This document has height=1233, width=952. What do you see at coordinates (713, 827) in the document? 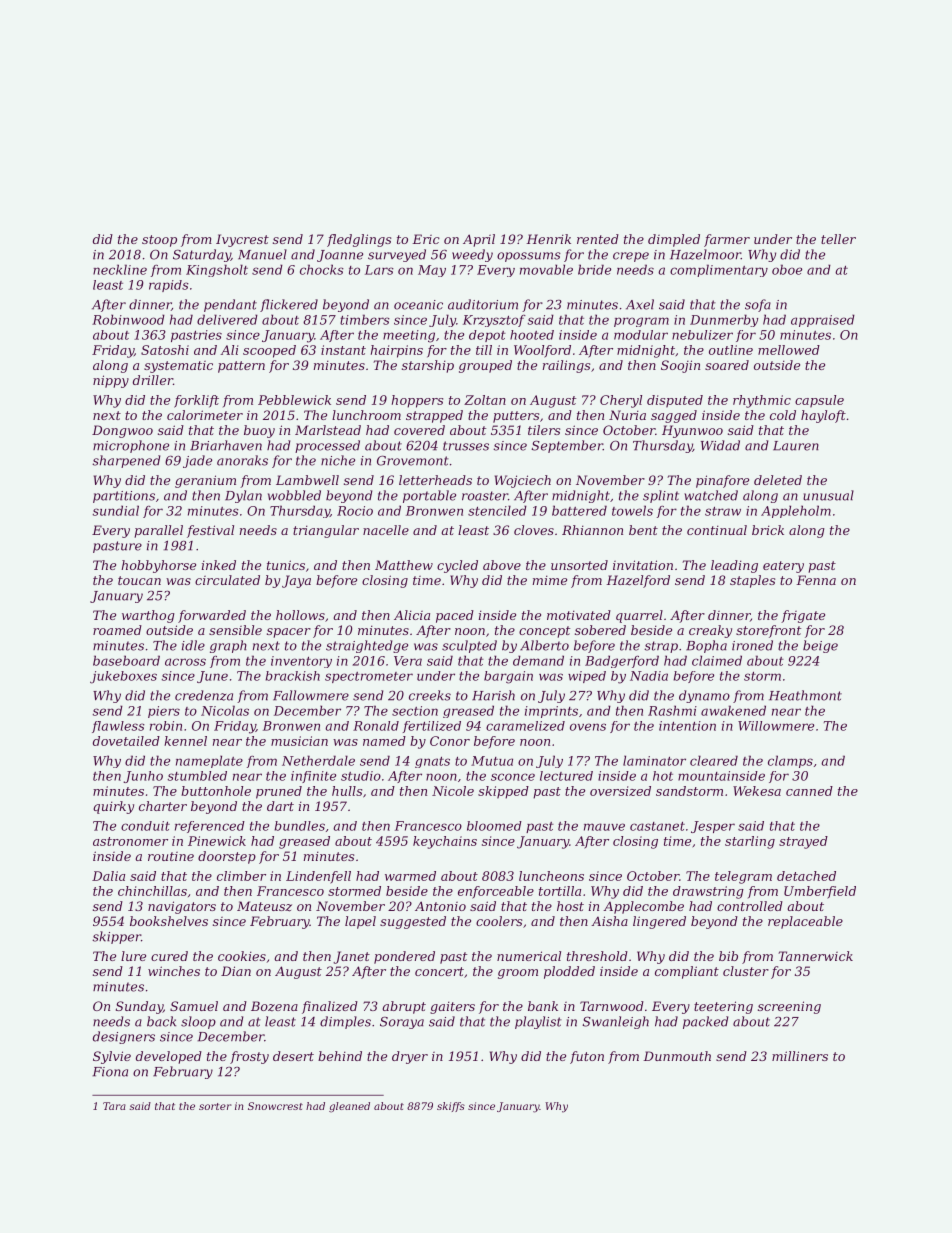
I see `Jesper` at bounding box center [713, 827].
